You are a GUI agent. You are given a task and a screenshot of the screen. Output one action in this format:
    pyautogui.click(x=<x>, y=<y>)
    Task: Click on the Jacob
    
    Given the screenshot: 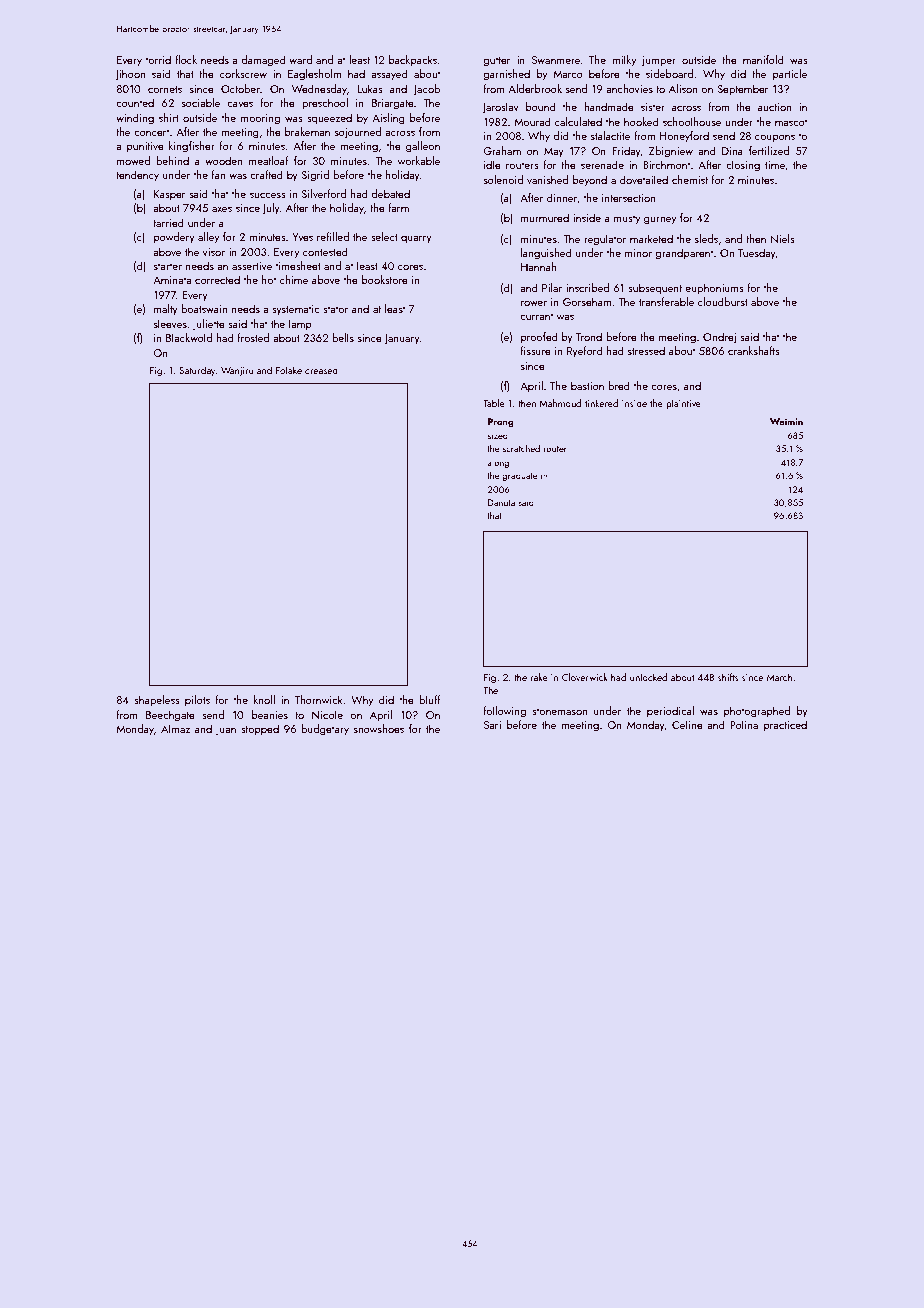 What is the action you would take?
    pyautogui.click(x=426, y=90)
